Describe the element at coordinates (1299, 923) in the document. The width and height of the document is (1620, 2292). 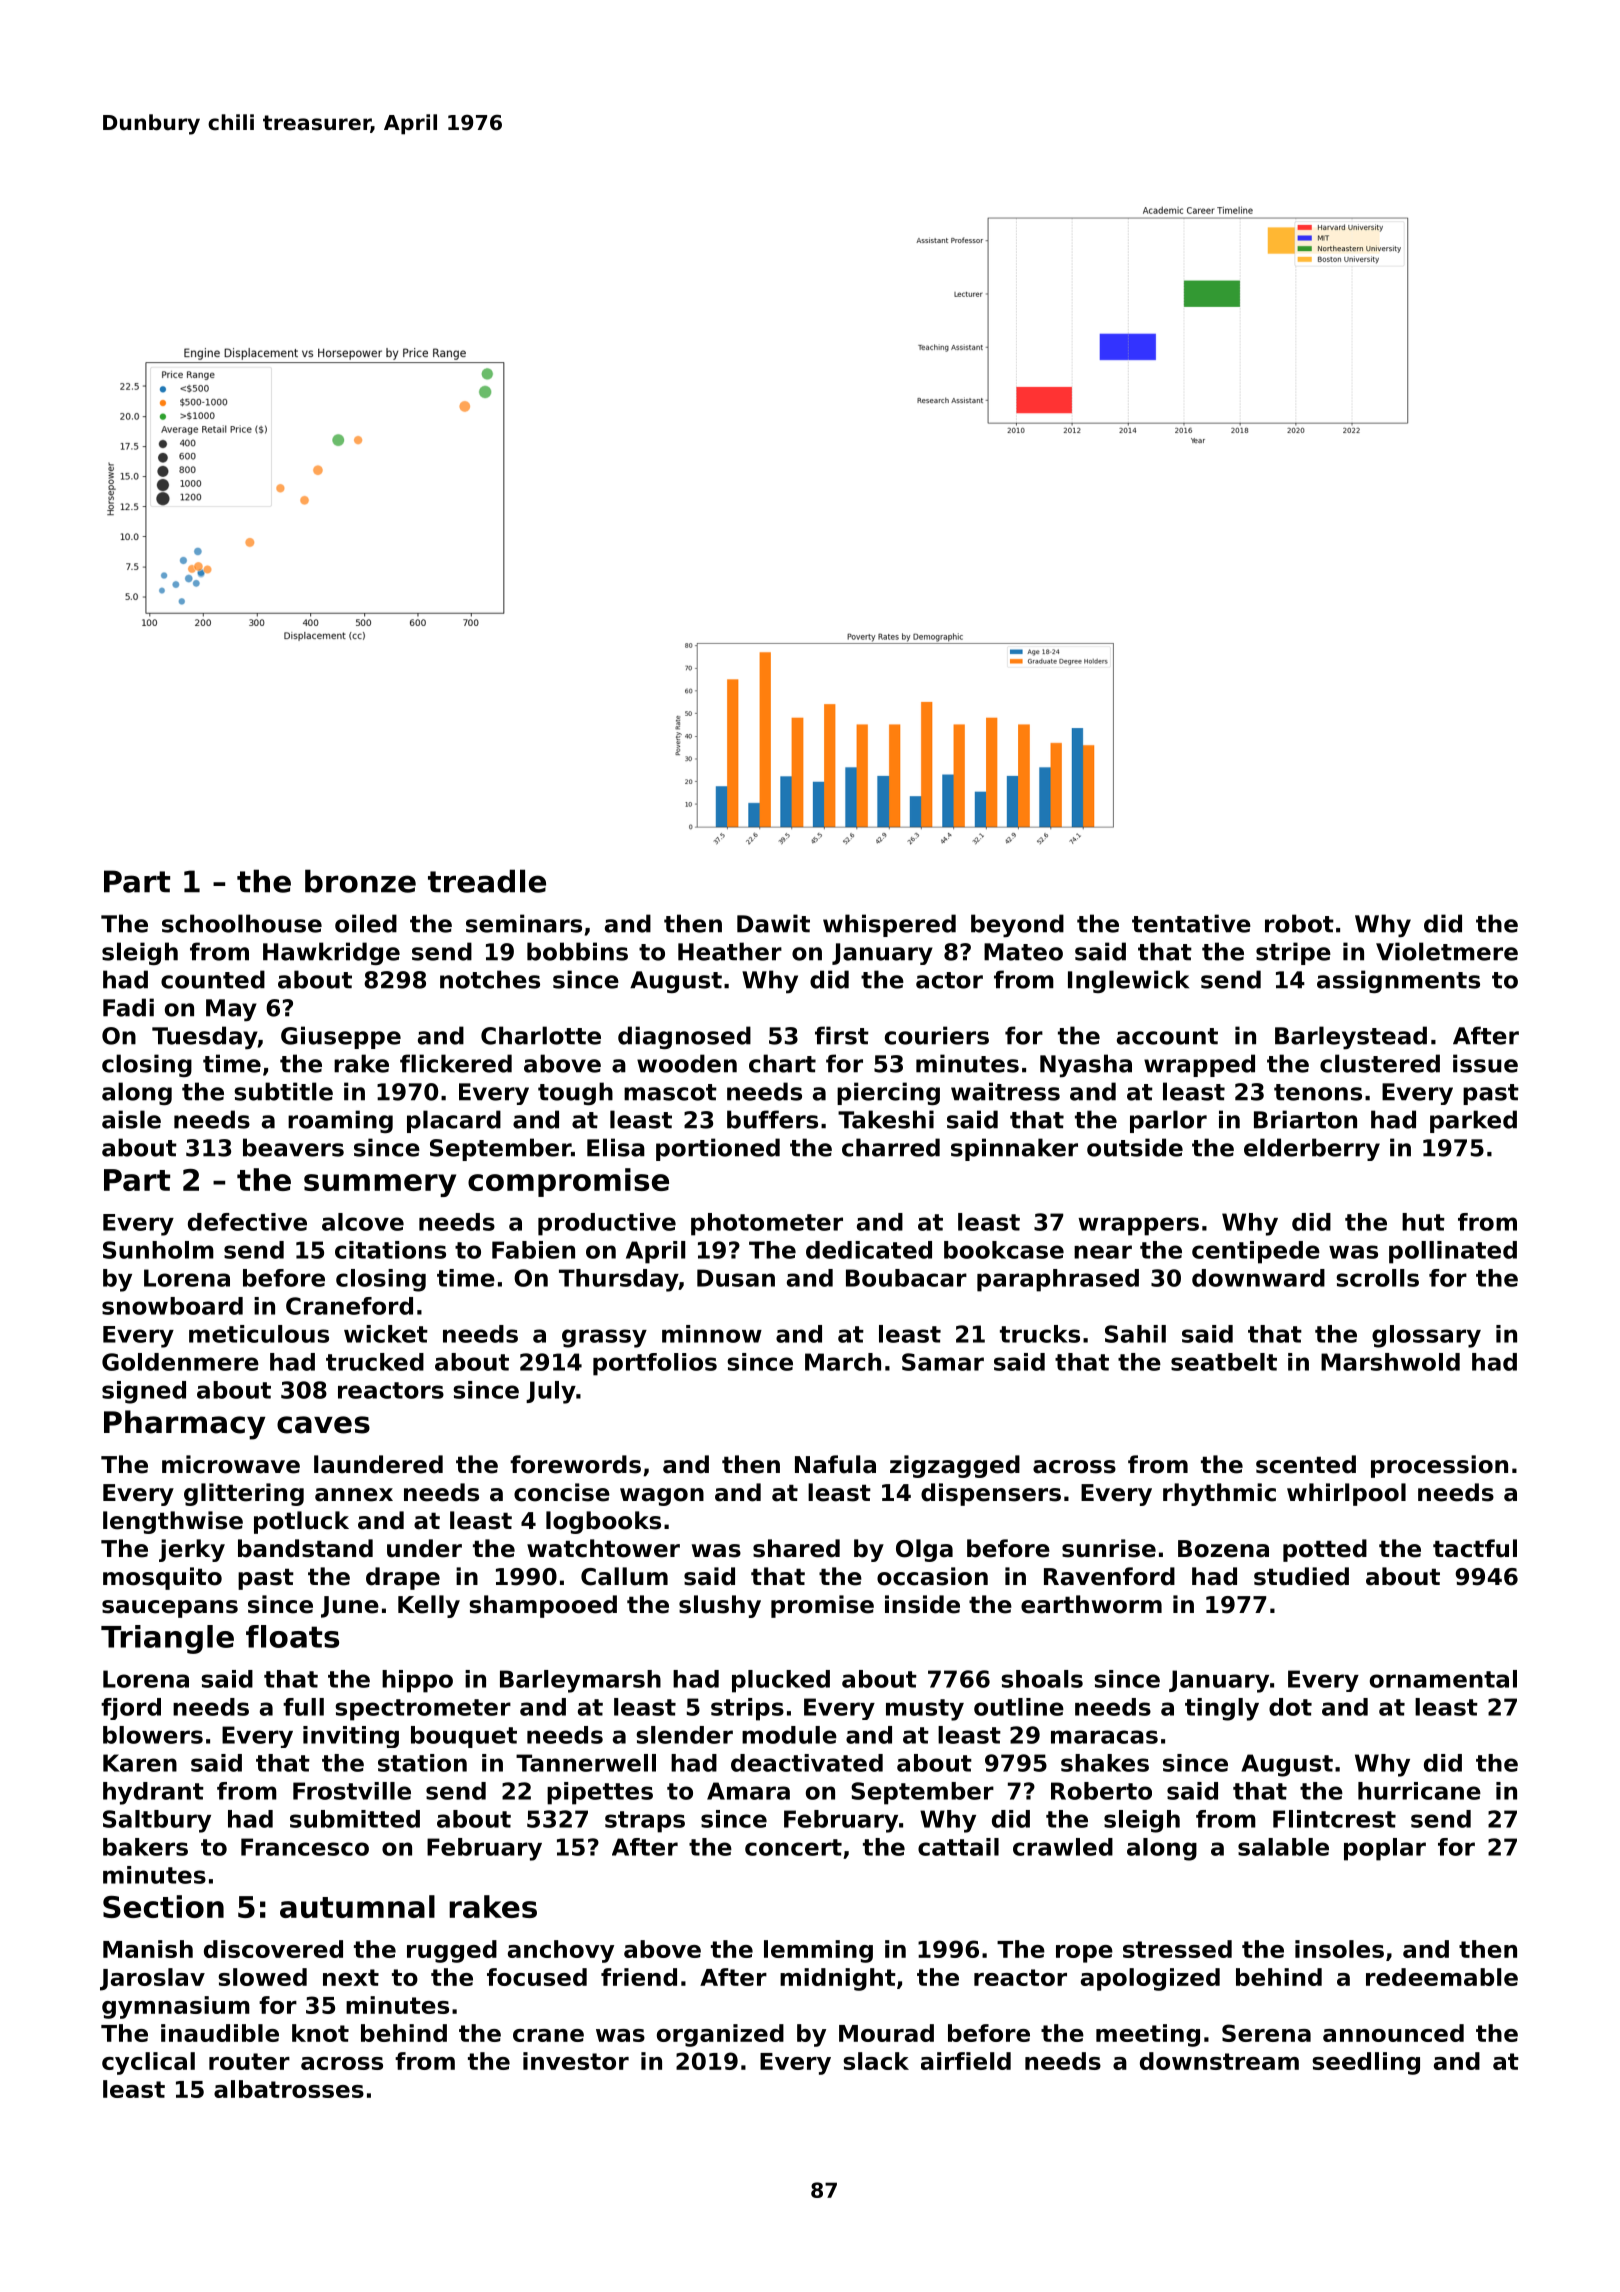
I see `robot` at that location.
